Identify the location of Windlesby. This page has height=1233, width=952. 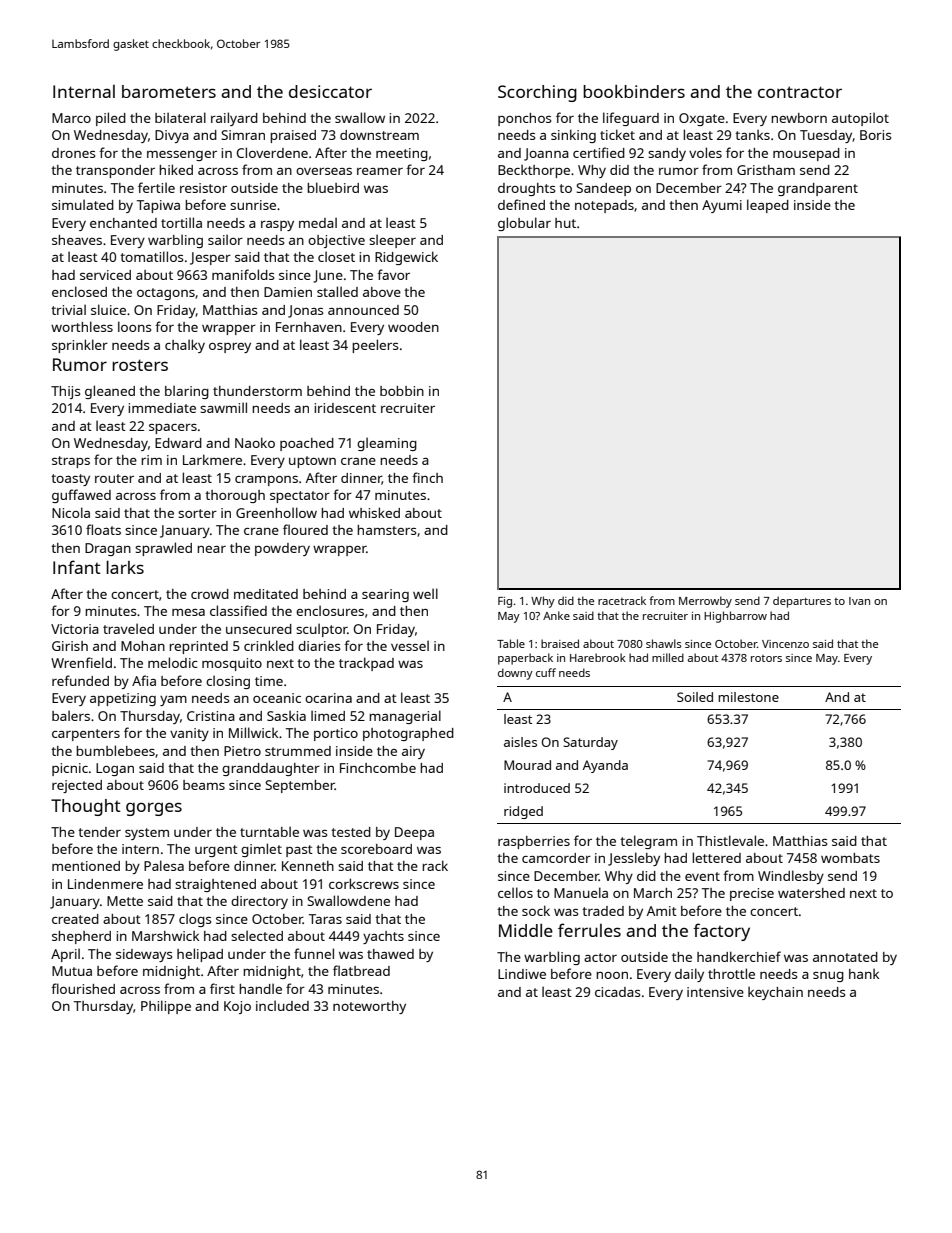
(791, 877).
